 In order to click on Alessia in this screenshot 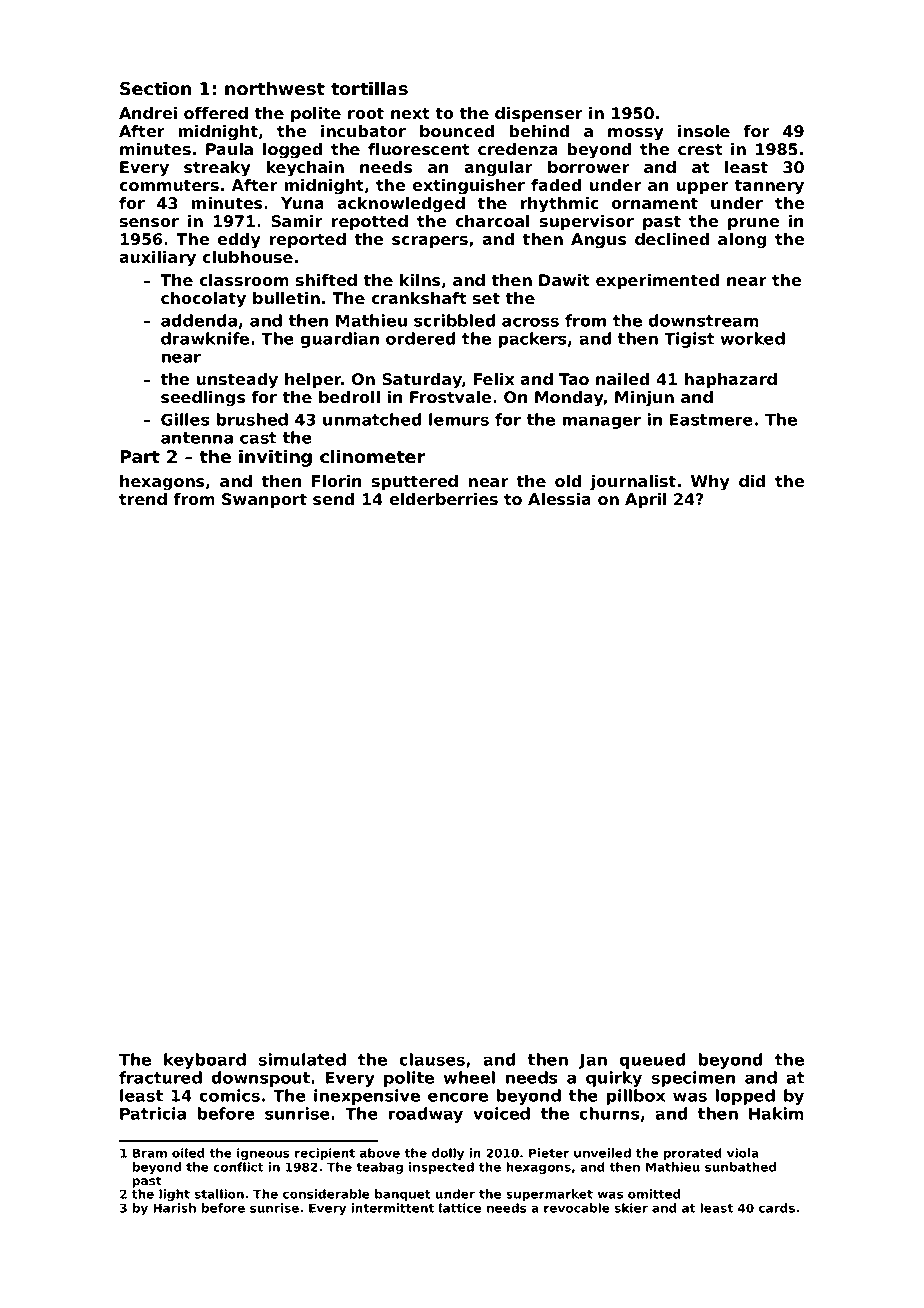, I will do `click(559, 499)`.
